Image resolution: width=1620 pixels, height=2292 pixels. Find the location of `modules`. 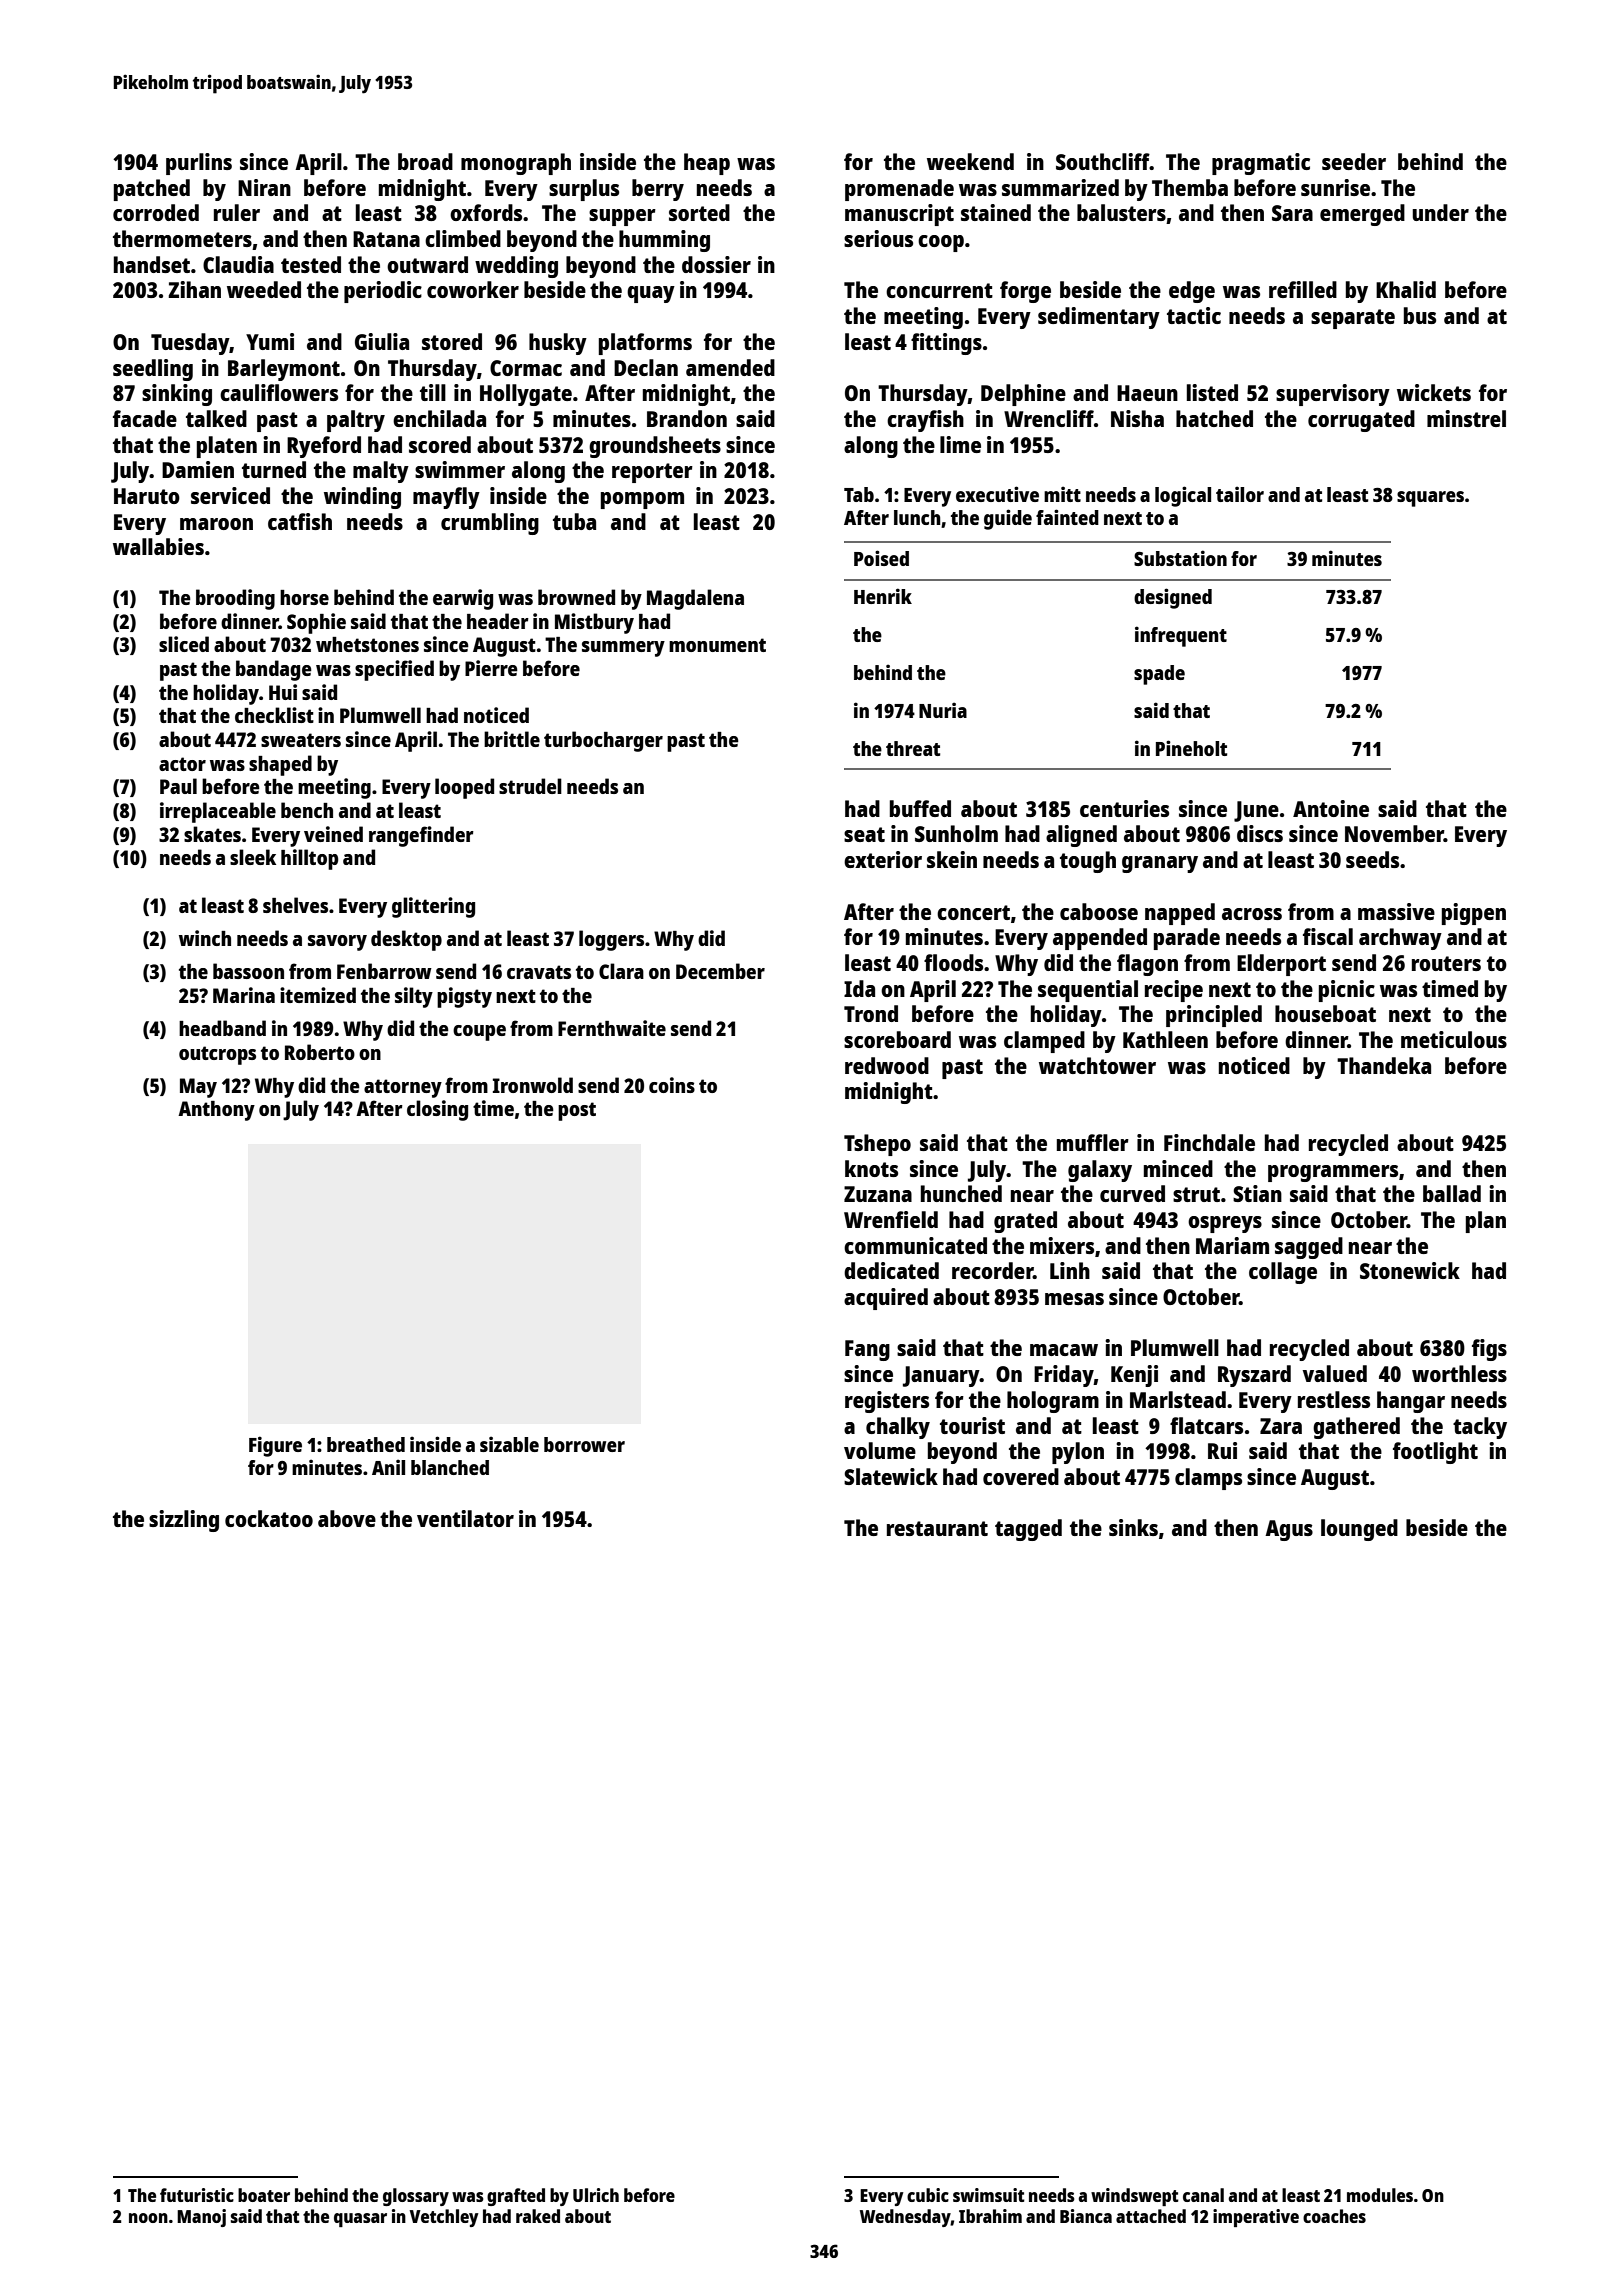

modules is located at coordinates (1380, 2195).
